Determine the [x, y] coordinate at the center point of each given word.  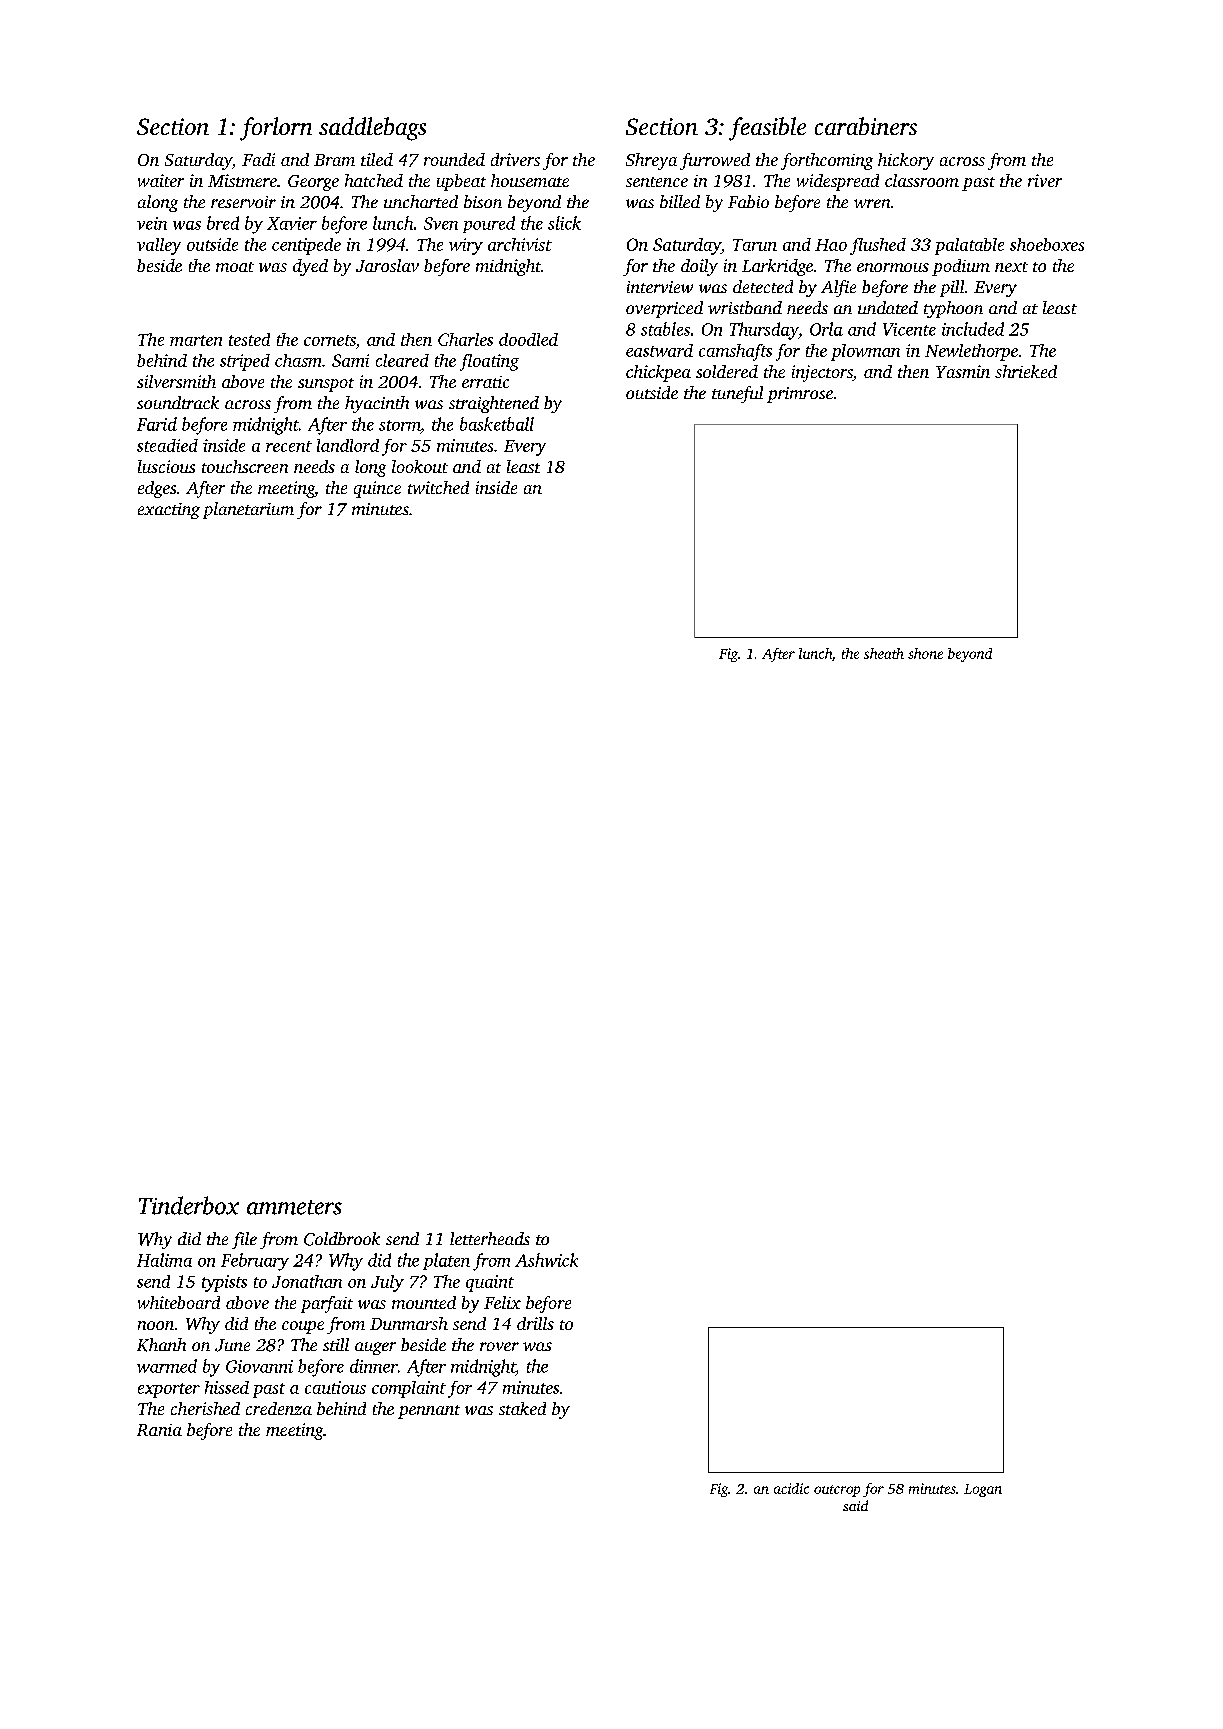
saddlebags [372, 129]
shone [925, 653]
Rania [159, 1430]
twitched [438, 487]
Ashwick [546, 1260]
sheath [884, 653]
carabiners [866, 126]
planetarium [248, 510]
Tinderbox [189, 1205]
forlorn [276, 129]
